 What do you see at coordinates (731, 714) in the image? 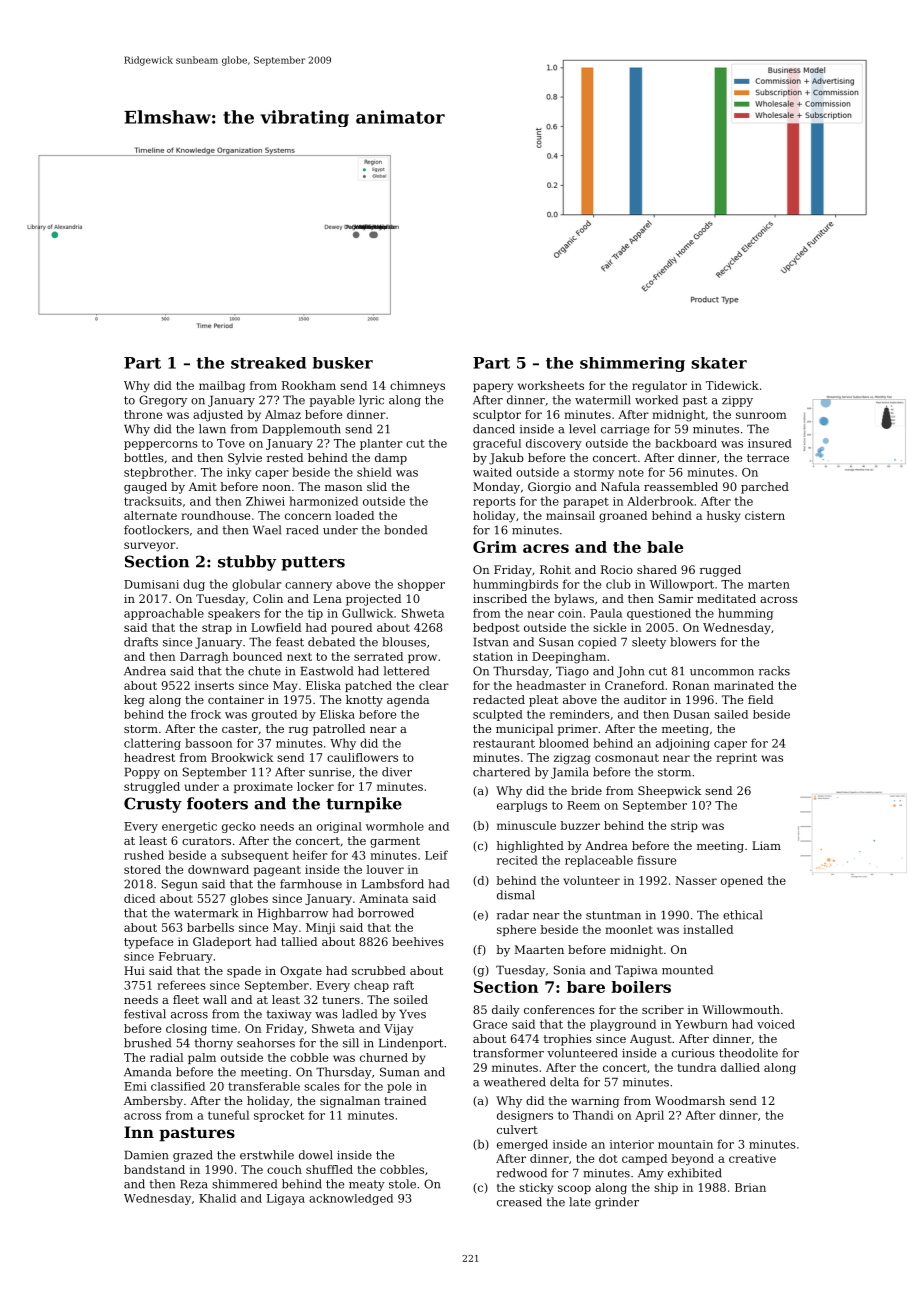
I see `sailed` at bounding box center [731, 714].
